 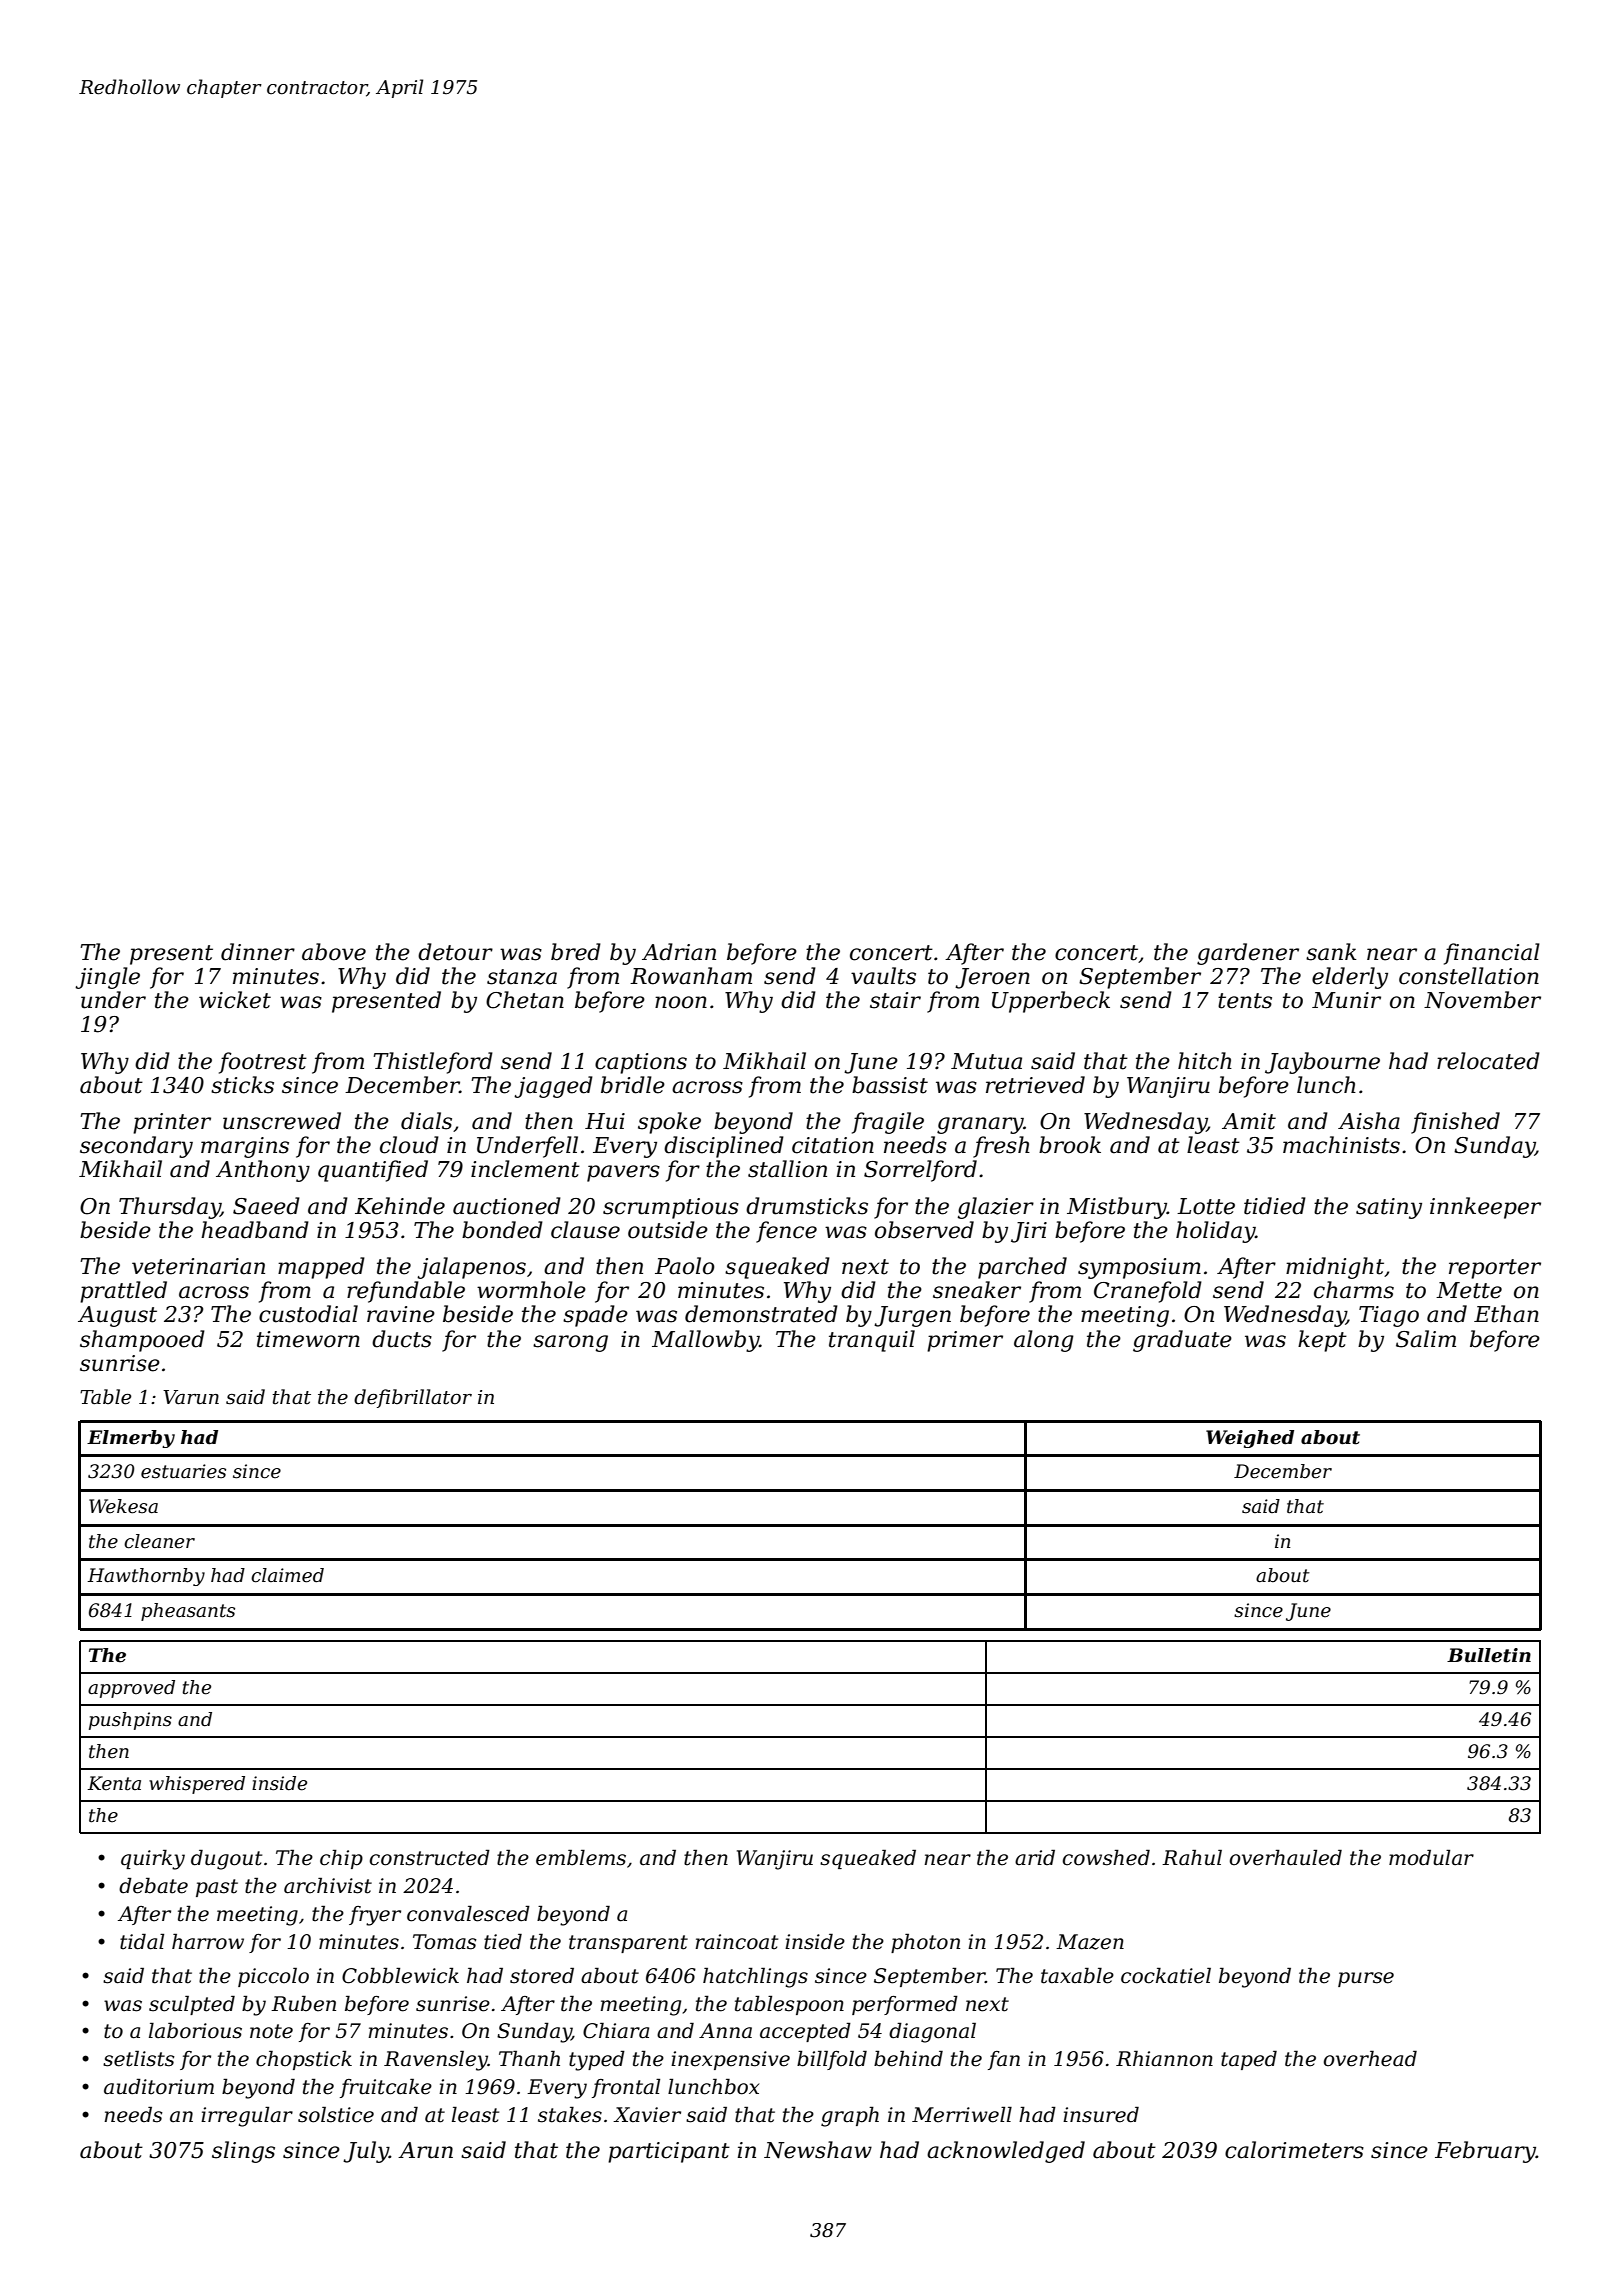 What do you see at coordinates (271, 2031) in the image?
I see `note` at bounding box center [271, 2031].
